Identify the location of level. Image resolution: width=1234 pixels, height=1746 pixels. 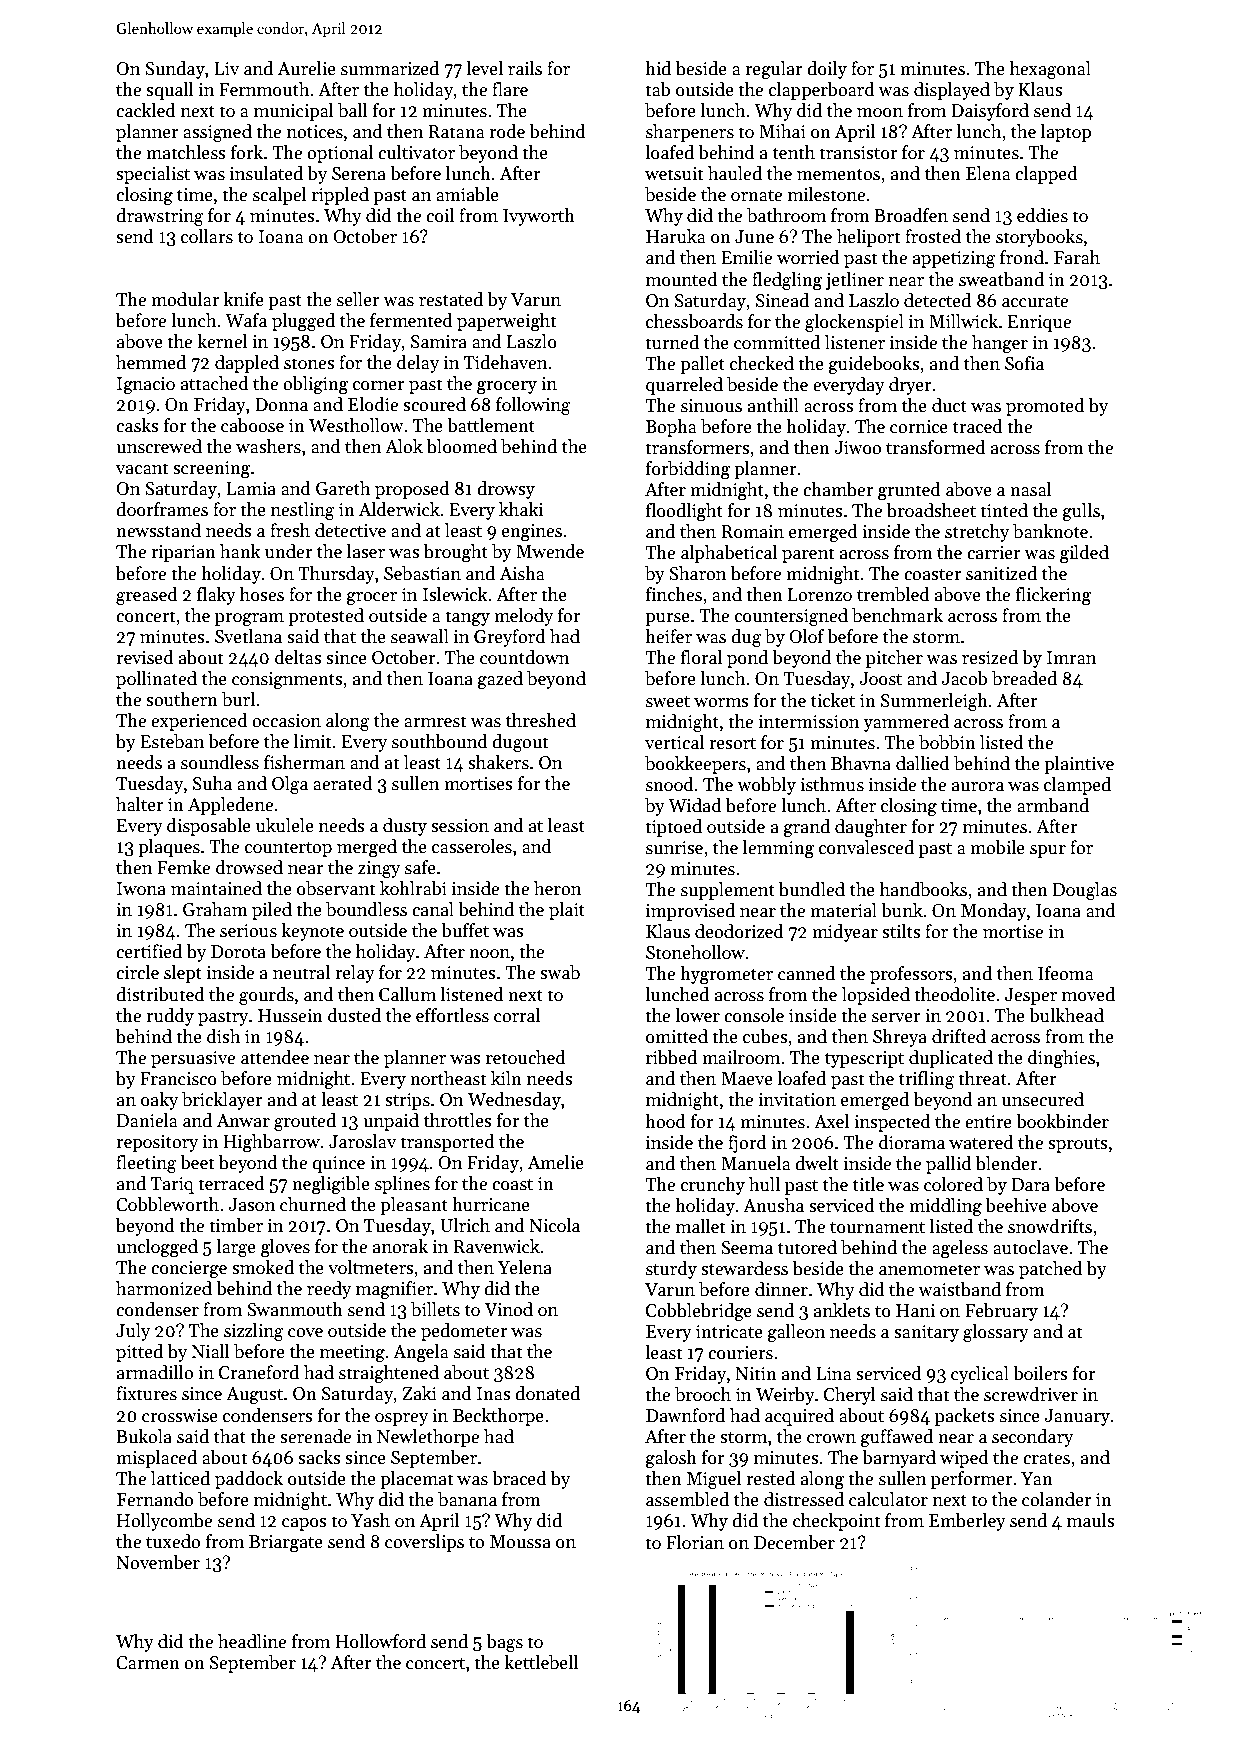
(484, 68).
